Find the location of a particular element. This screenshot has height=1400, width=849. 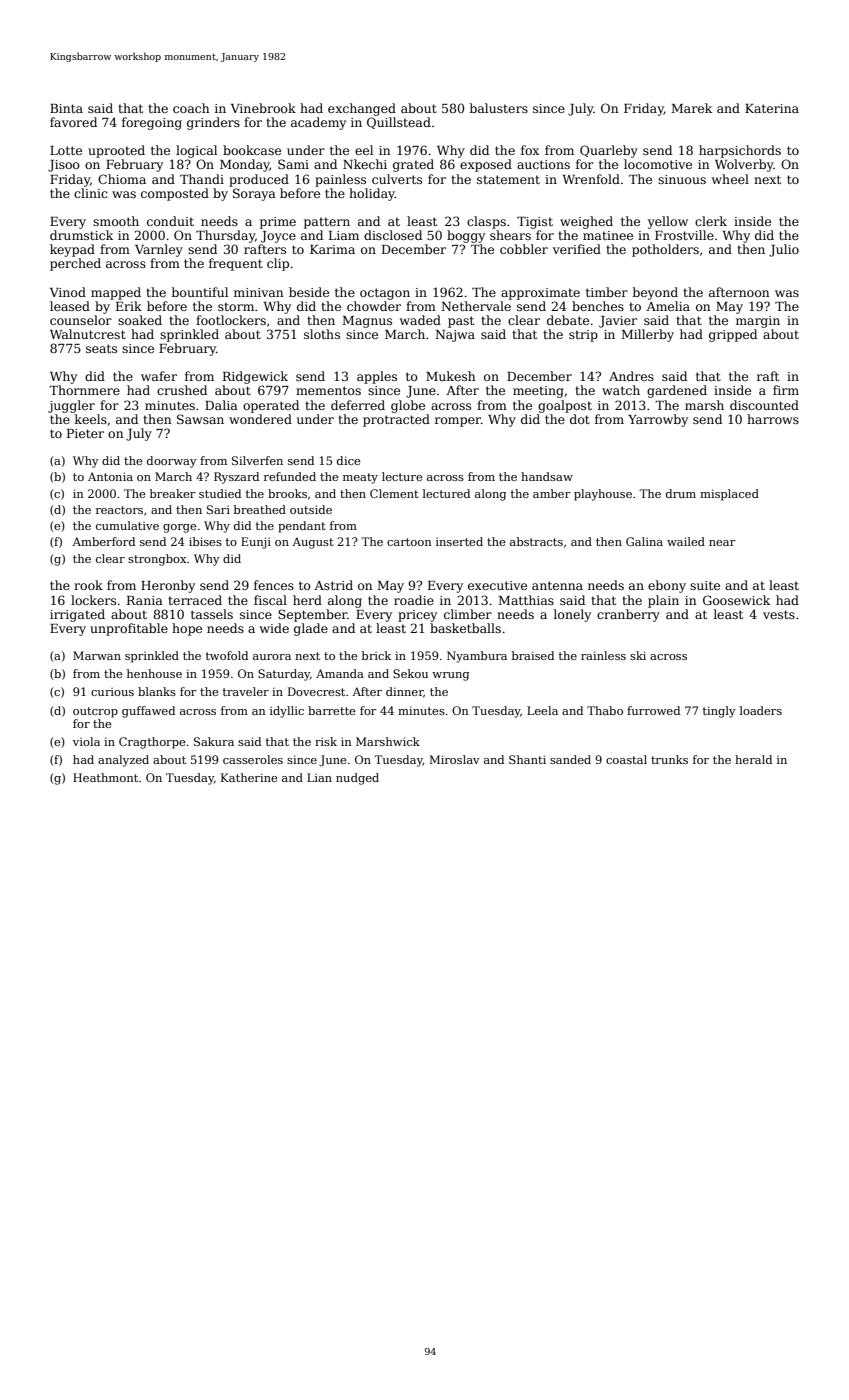

Thandi is located at coordinates (202, 179).
